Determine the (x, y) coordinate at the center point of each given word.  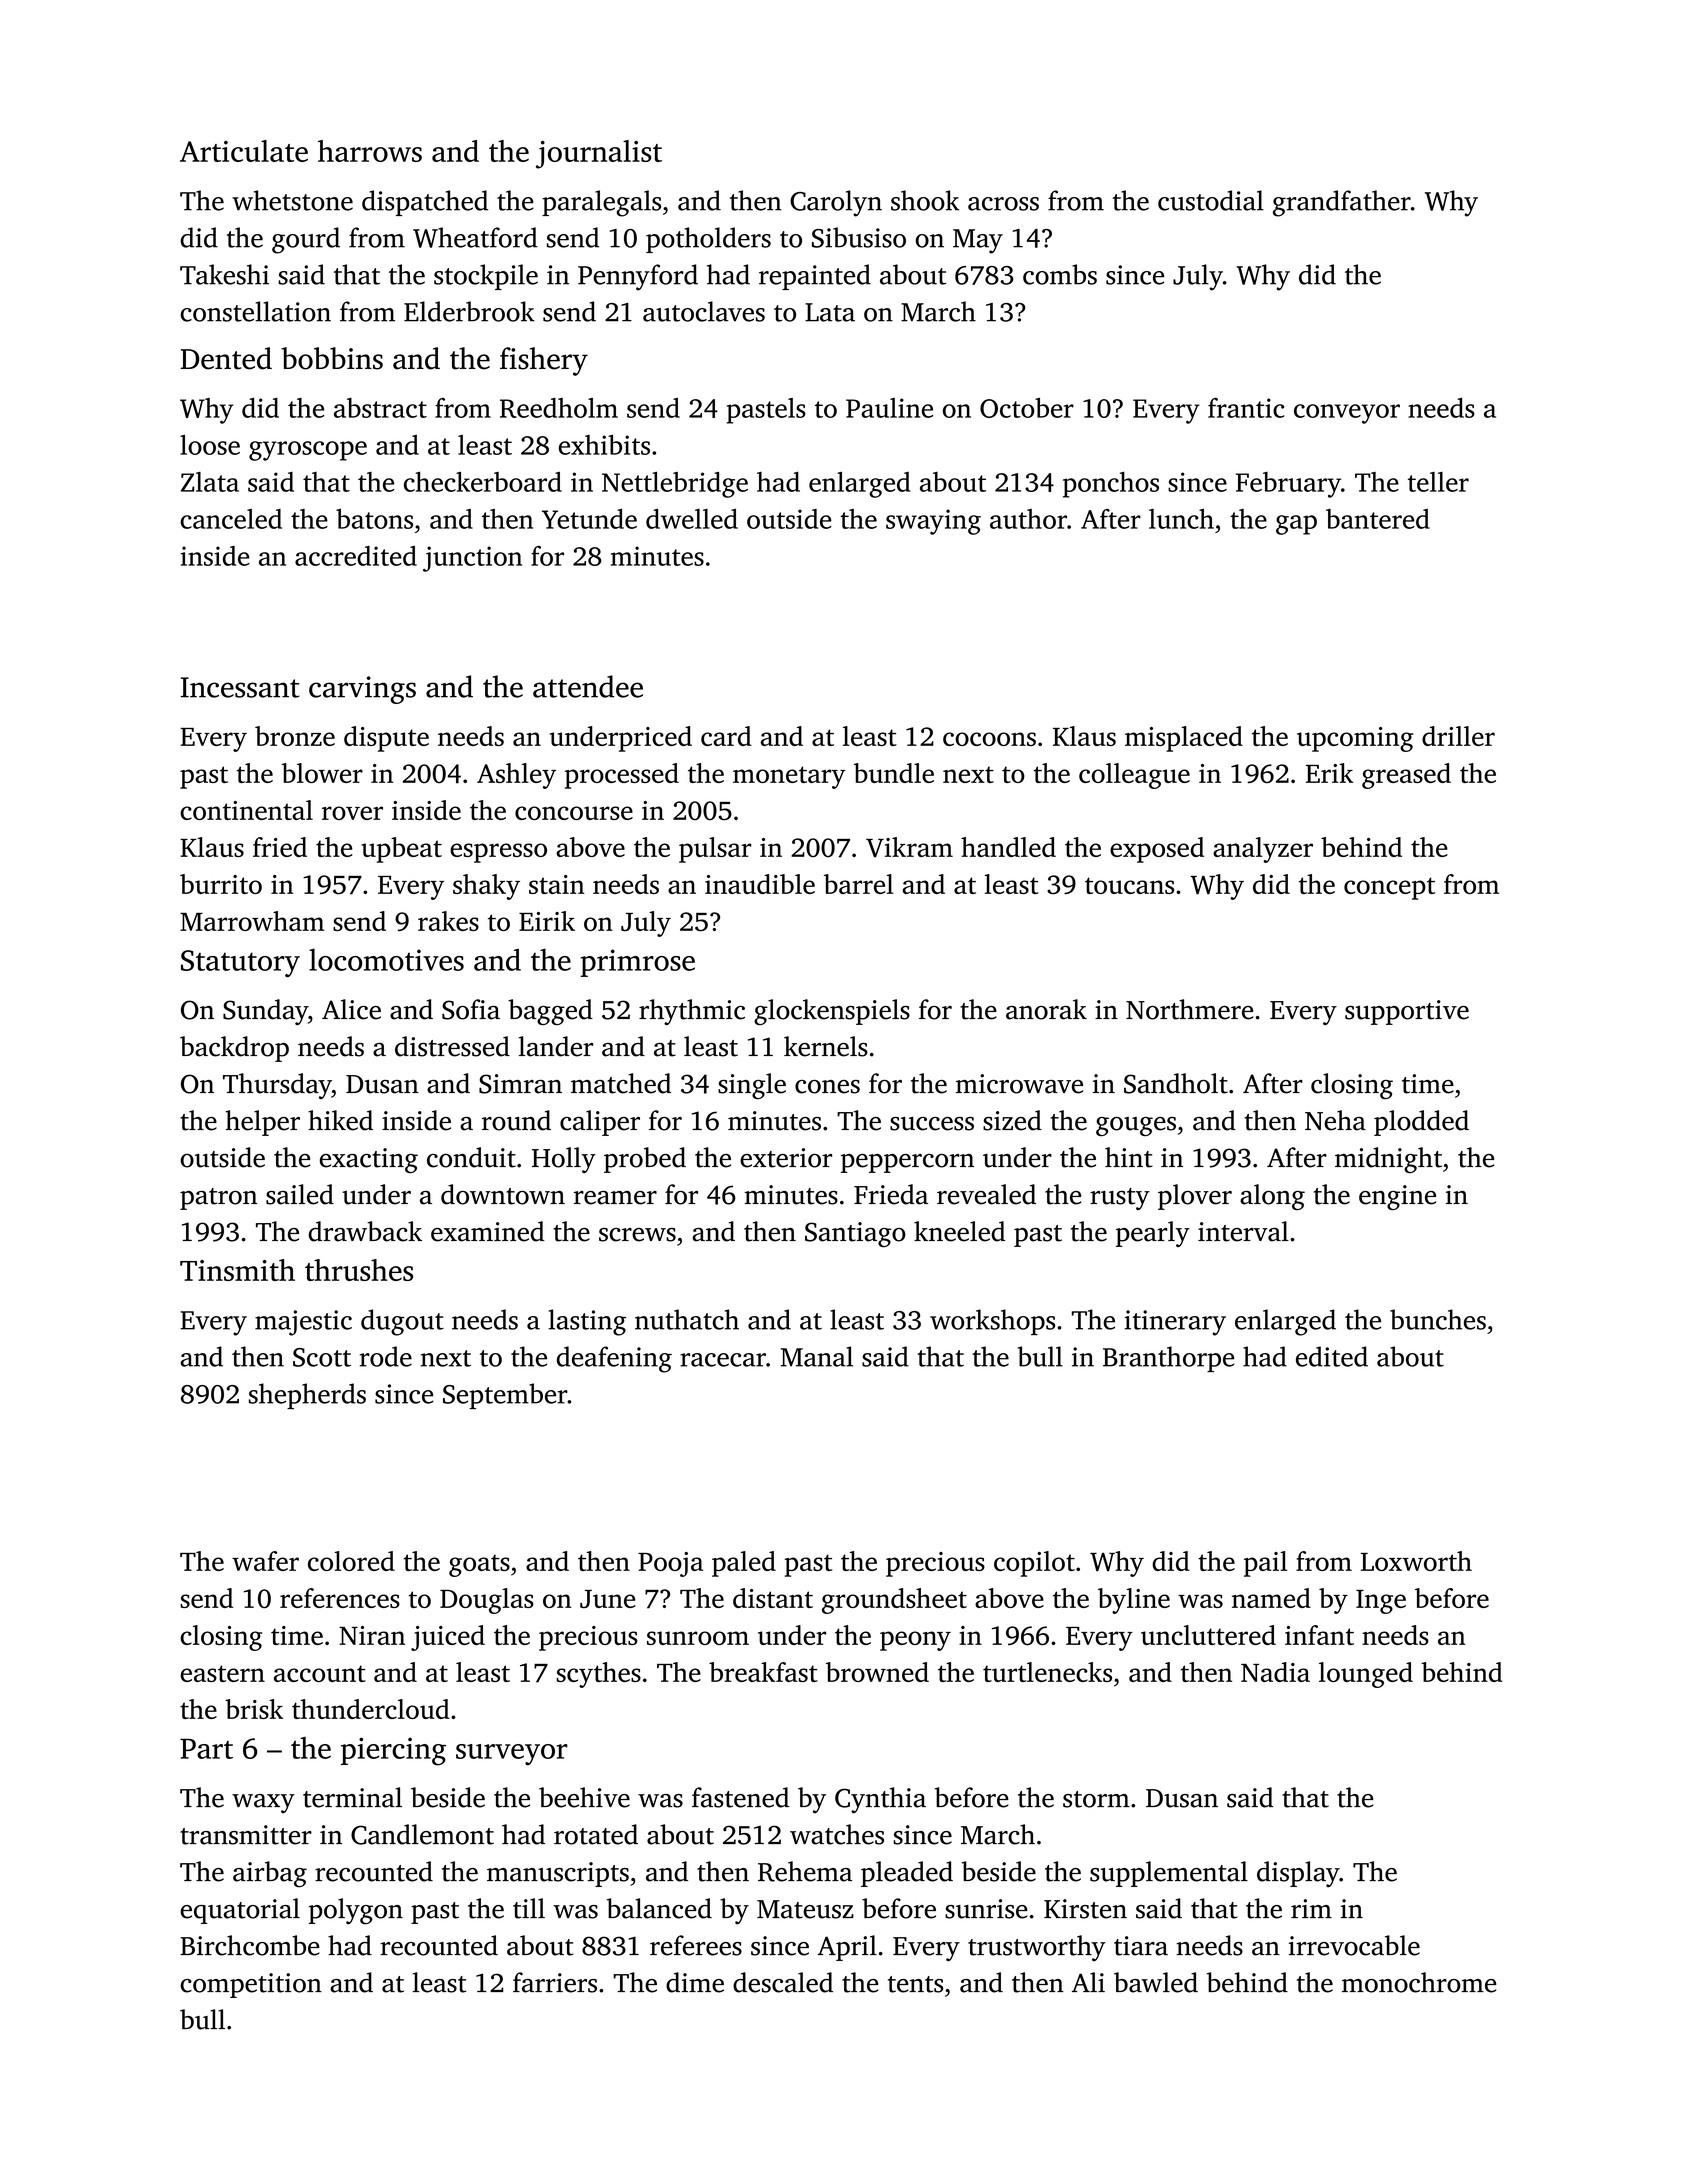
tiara (1141, 1946)
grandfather (1342, 203)
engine (1397, 1197)
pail (1265, 1564)
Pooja (670, 1564)
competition (251, 1985)
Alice (351, 1009)
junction (472, 559)
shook (925, 200)
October (1027, 408)
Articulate (244, 151)
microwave (1019, 1084)
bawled (1156, 1982)
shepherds (307, 1396)
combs (1060, 274)
